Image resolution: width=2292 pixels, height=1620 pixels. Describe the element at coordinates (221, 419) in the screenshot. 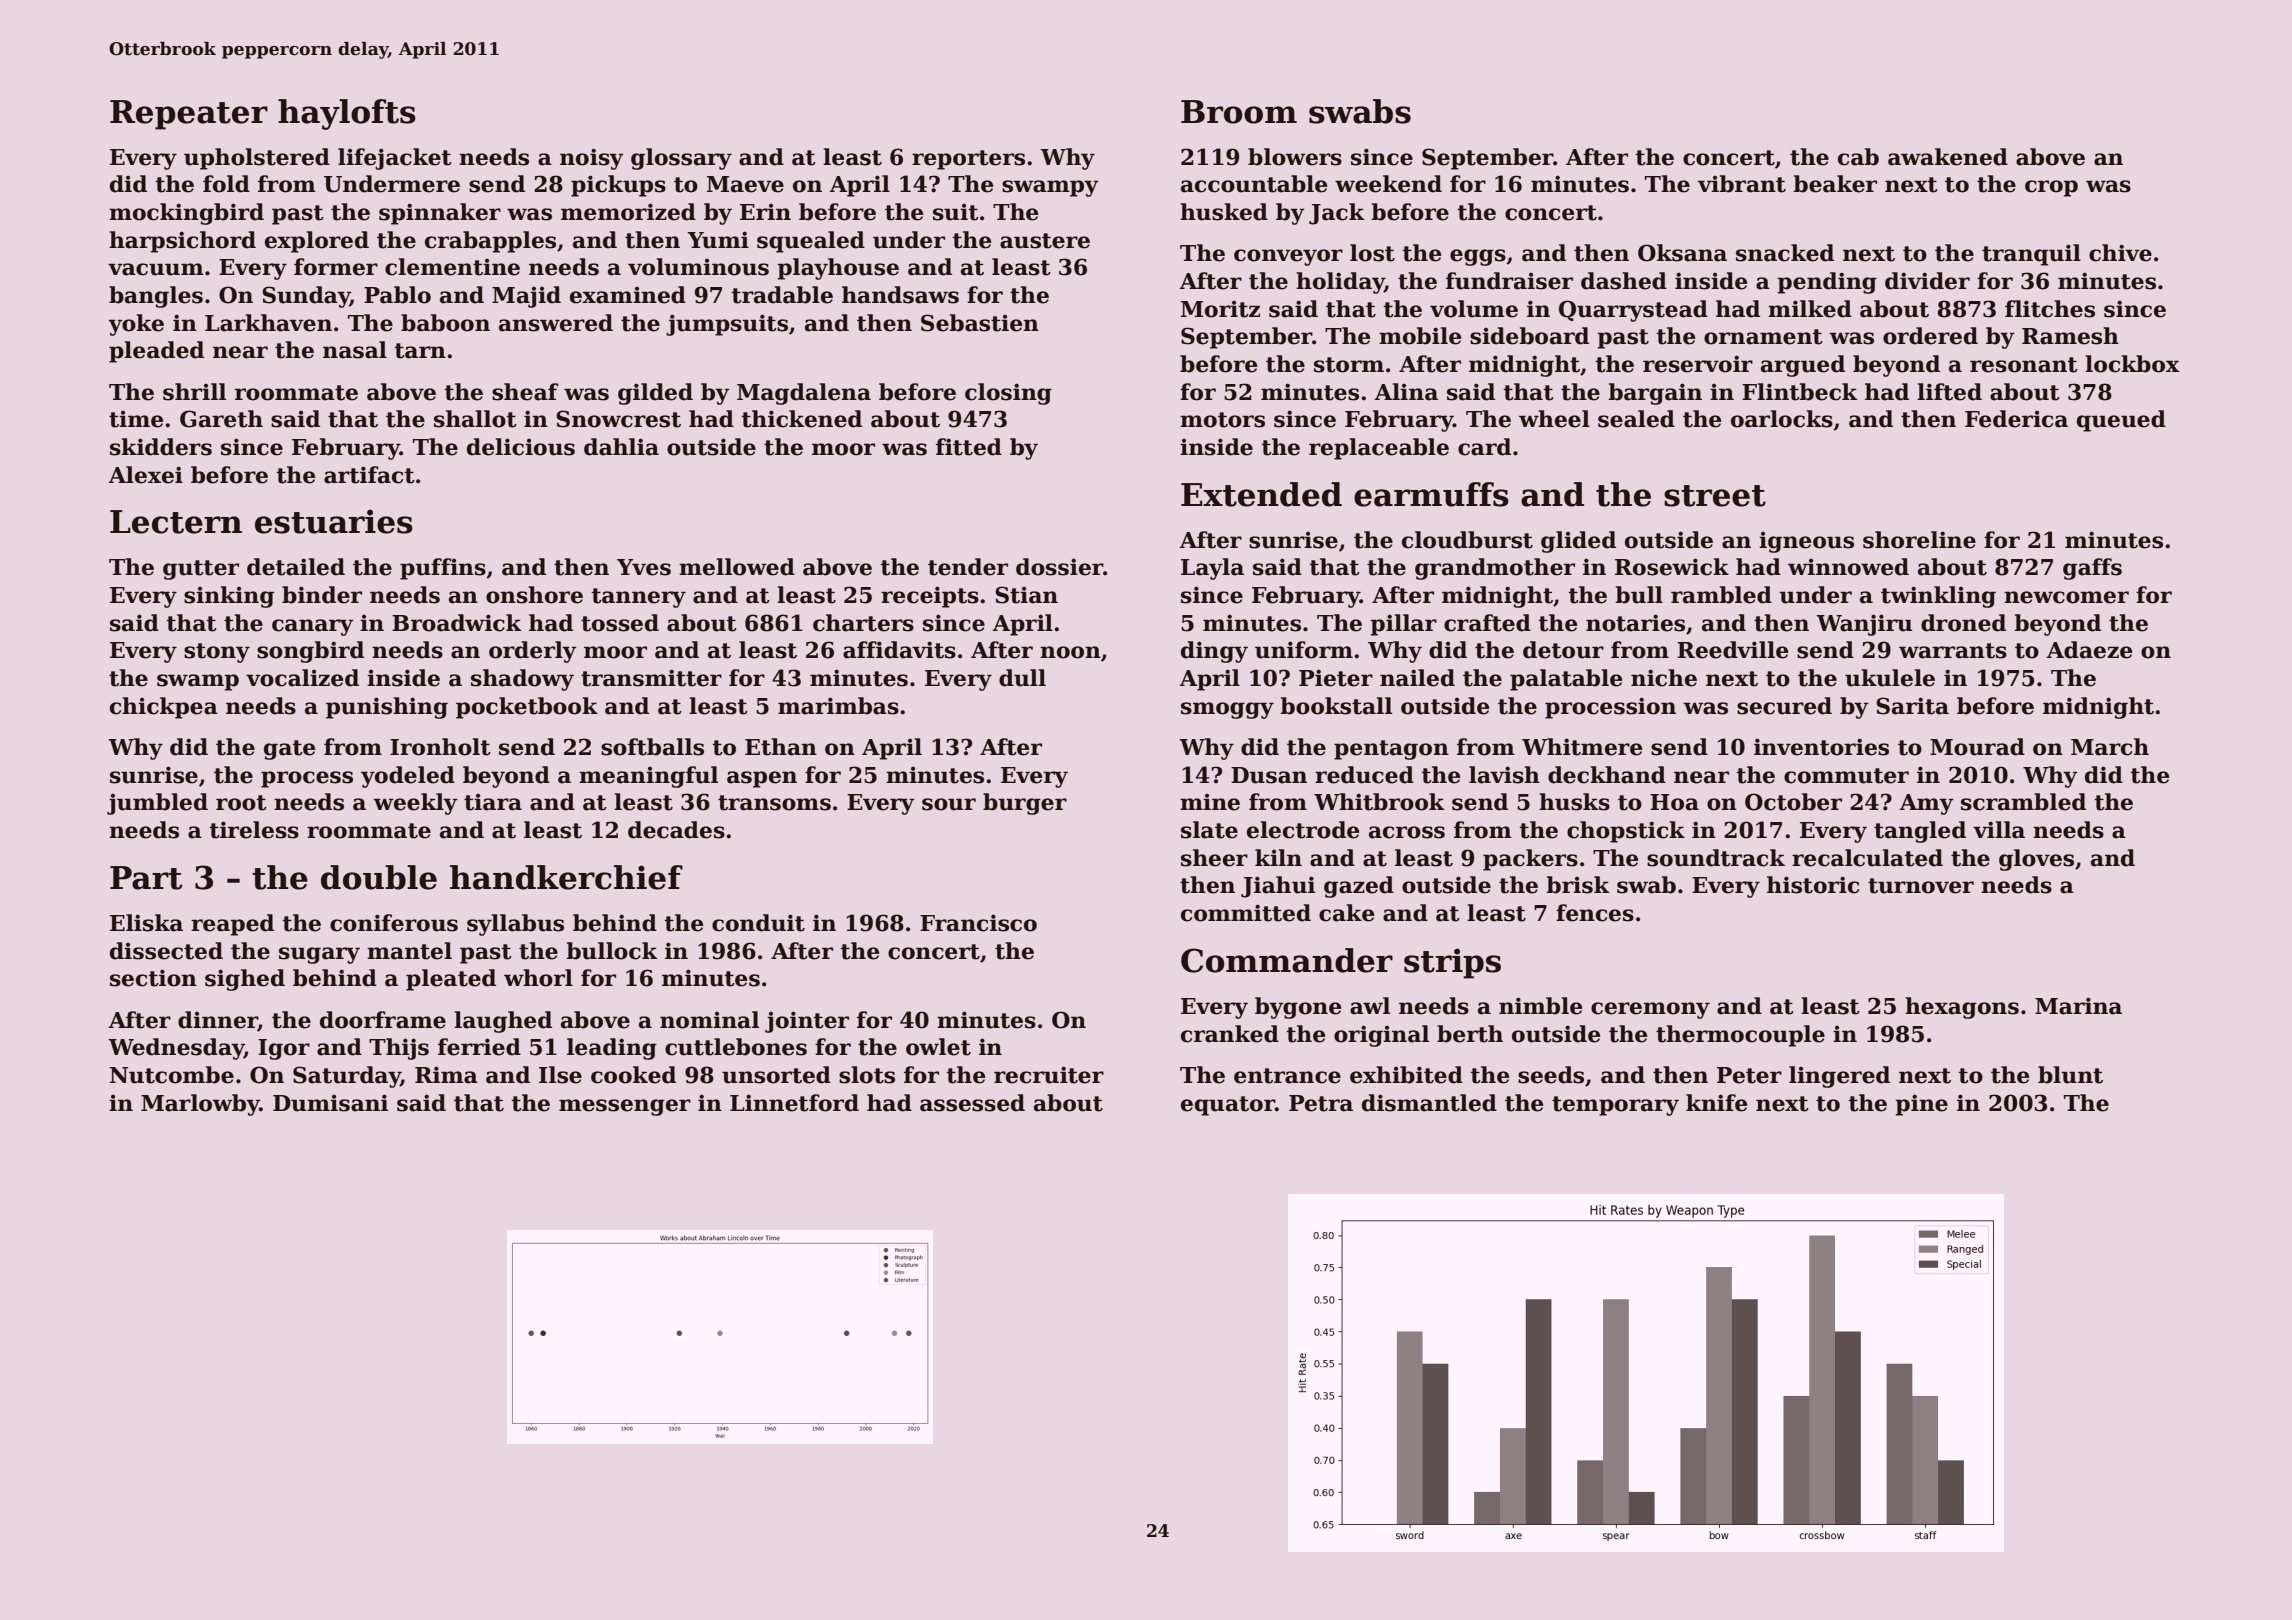

I see `Gareth` at that location.
